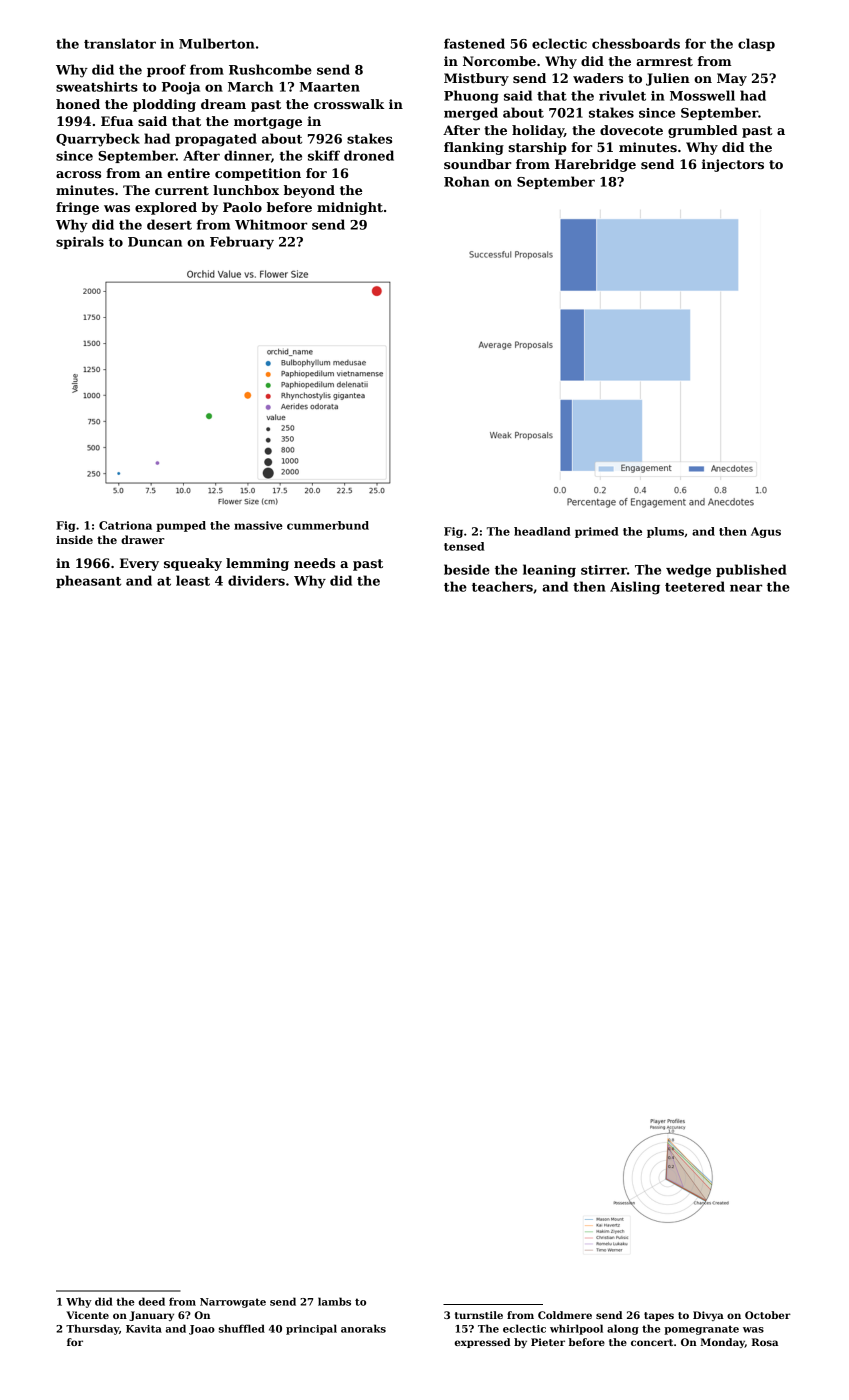 Image resolution: width=849 pixels, height=1400 pixels. Describe the element at coordinates (467, 569) in the page. I see `beside` at that location.
